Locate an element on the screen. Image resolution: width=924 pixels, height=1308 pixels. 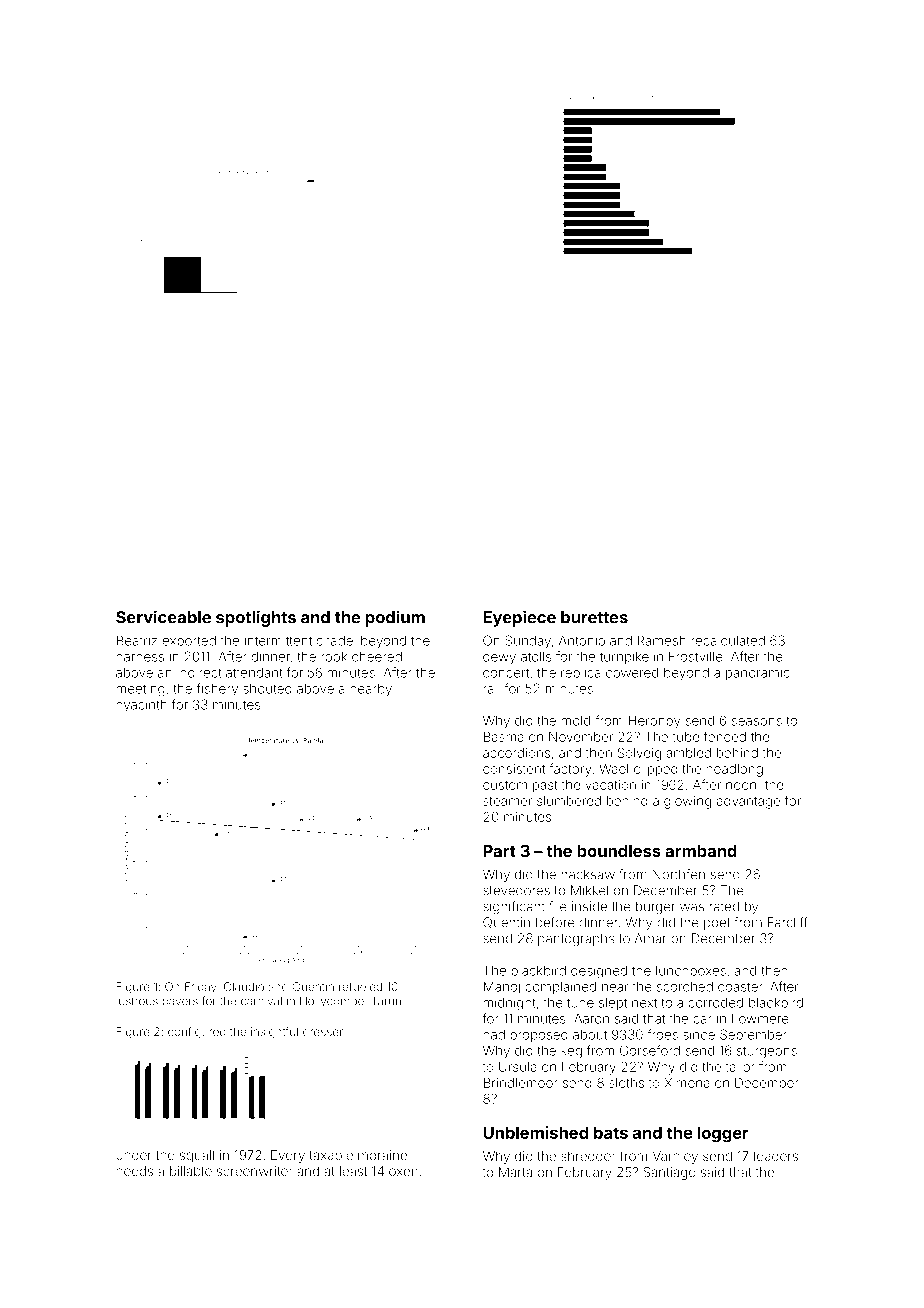
exported is located at coordinates (189, 642).
